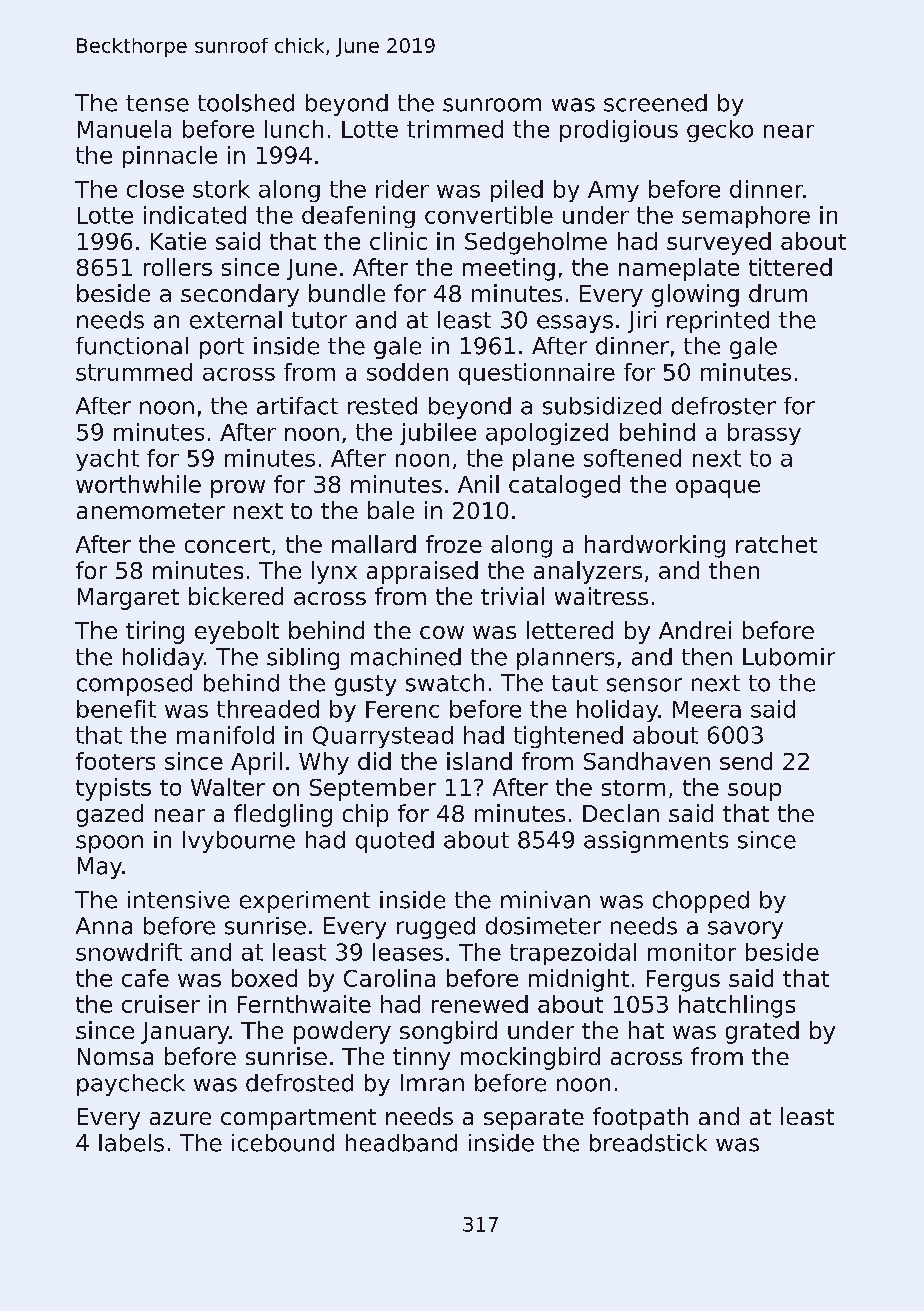  What do you see at coordinates (246, 103) in the image?
I see `toolshed` at bounding box center [246, 103].
